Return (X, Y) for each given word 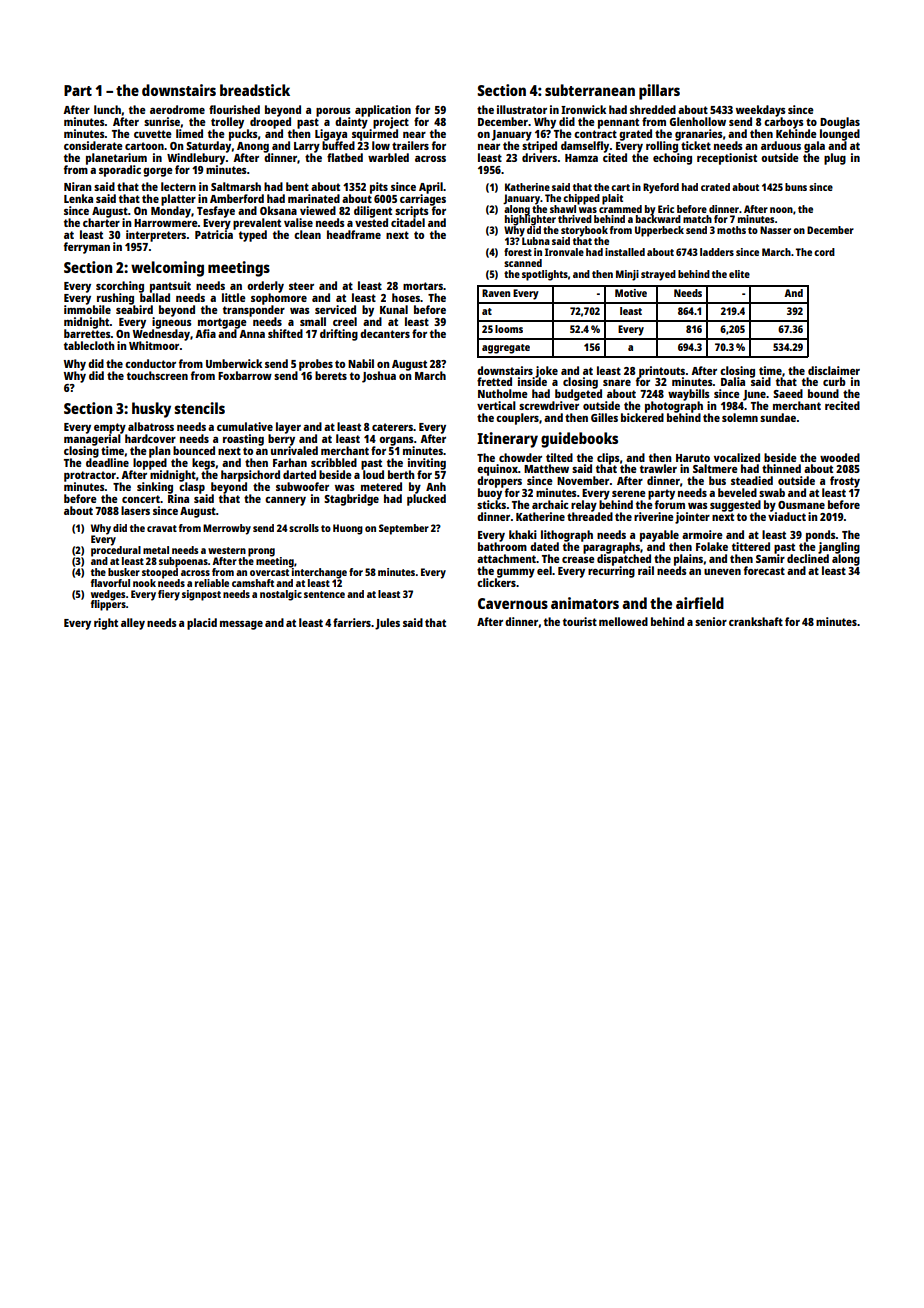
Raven (496, 293)
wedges (108, 595)
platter (178, 200)
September (404, 529)
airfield (700, 603)
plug (835, 159)
